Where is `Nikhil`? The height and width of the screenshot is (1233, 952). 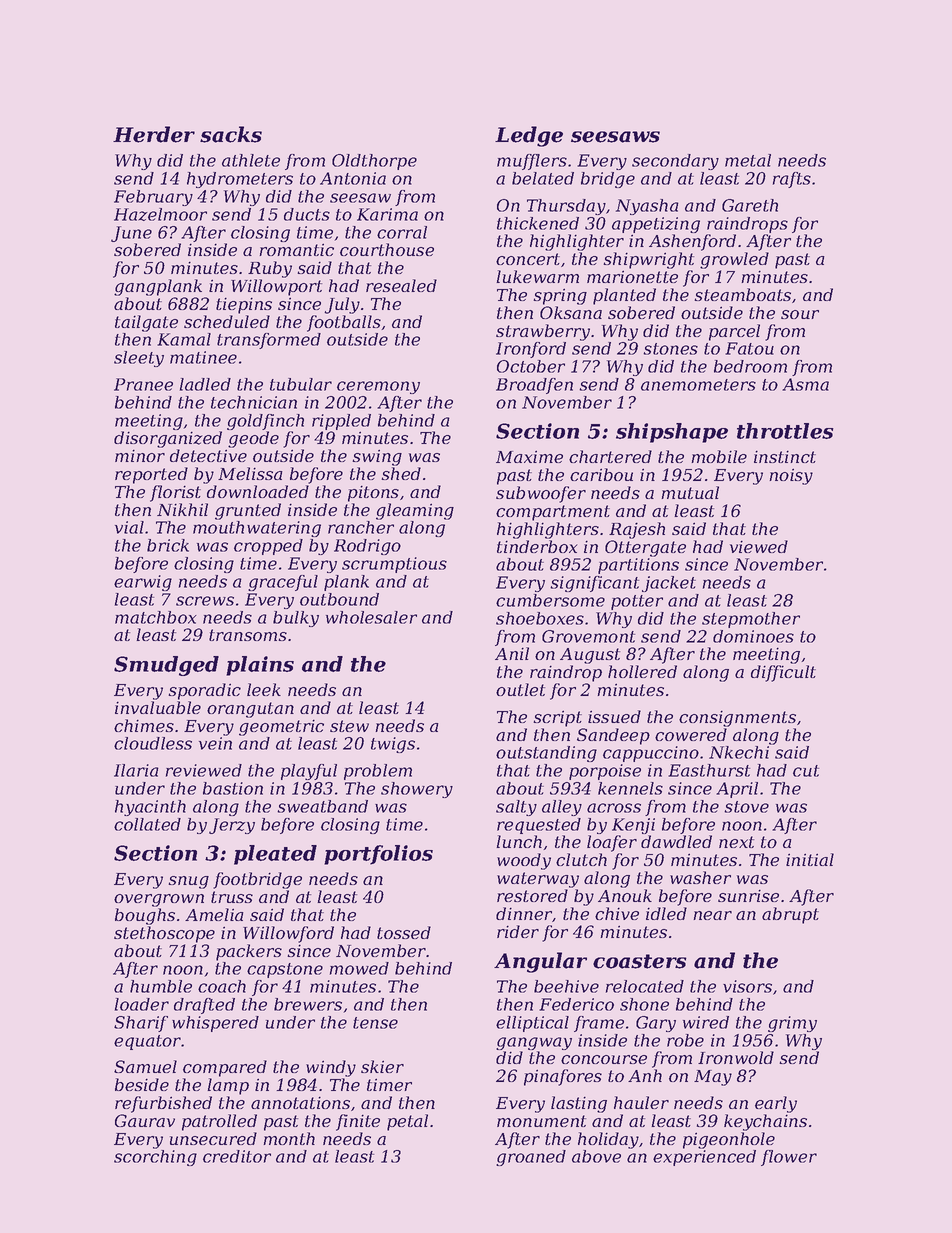 Nikhil is located at coordinates (182, 509).
